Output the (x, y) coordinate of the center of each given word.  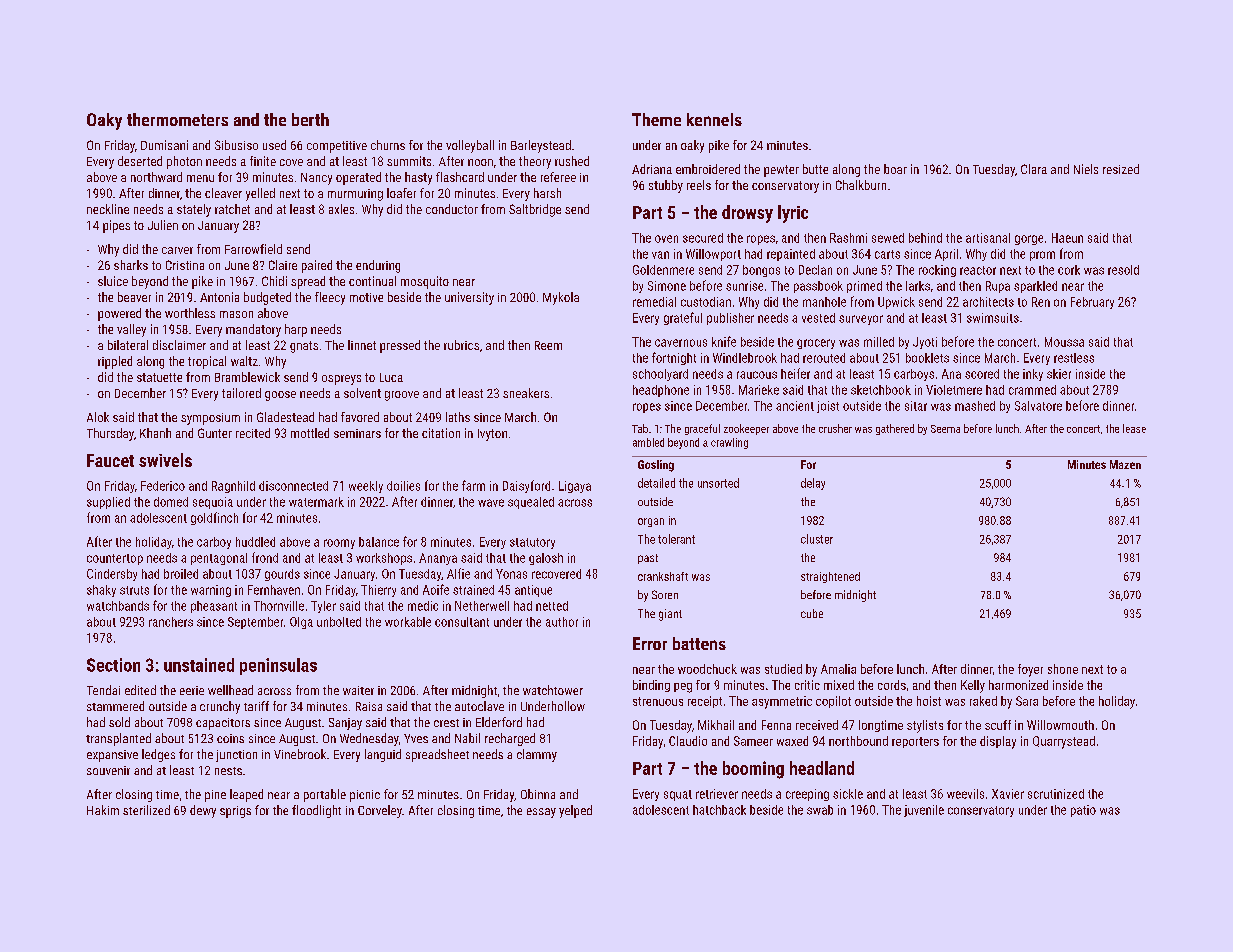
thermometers (177, 119)
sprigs (235, 812)
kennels (714, 119)
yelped (575, 811)
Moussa (1064, 342)
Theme (656, 119)
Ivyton (492, 435)
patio (1083, 811)
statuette (159, 377)
